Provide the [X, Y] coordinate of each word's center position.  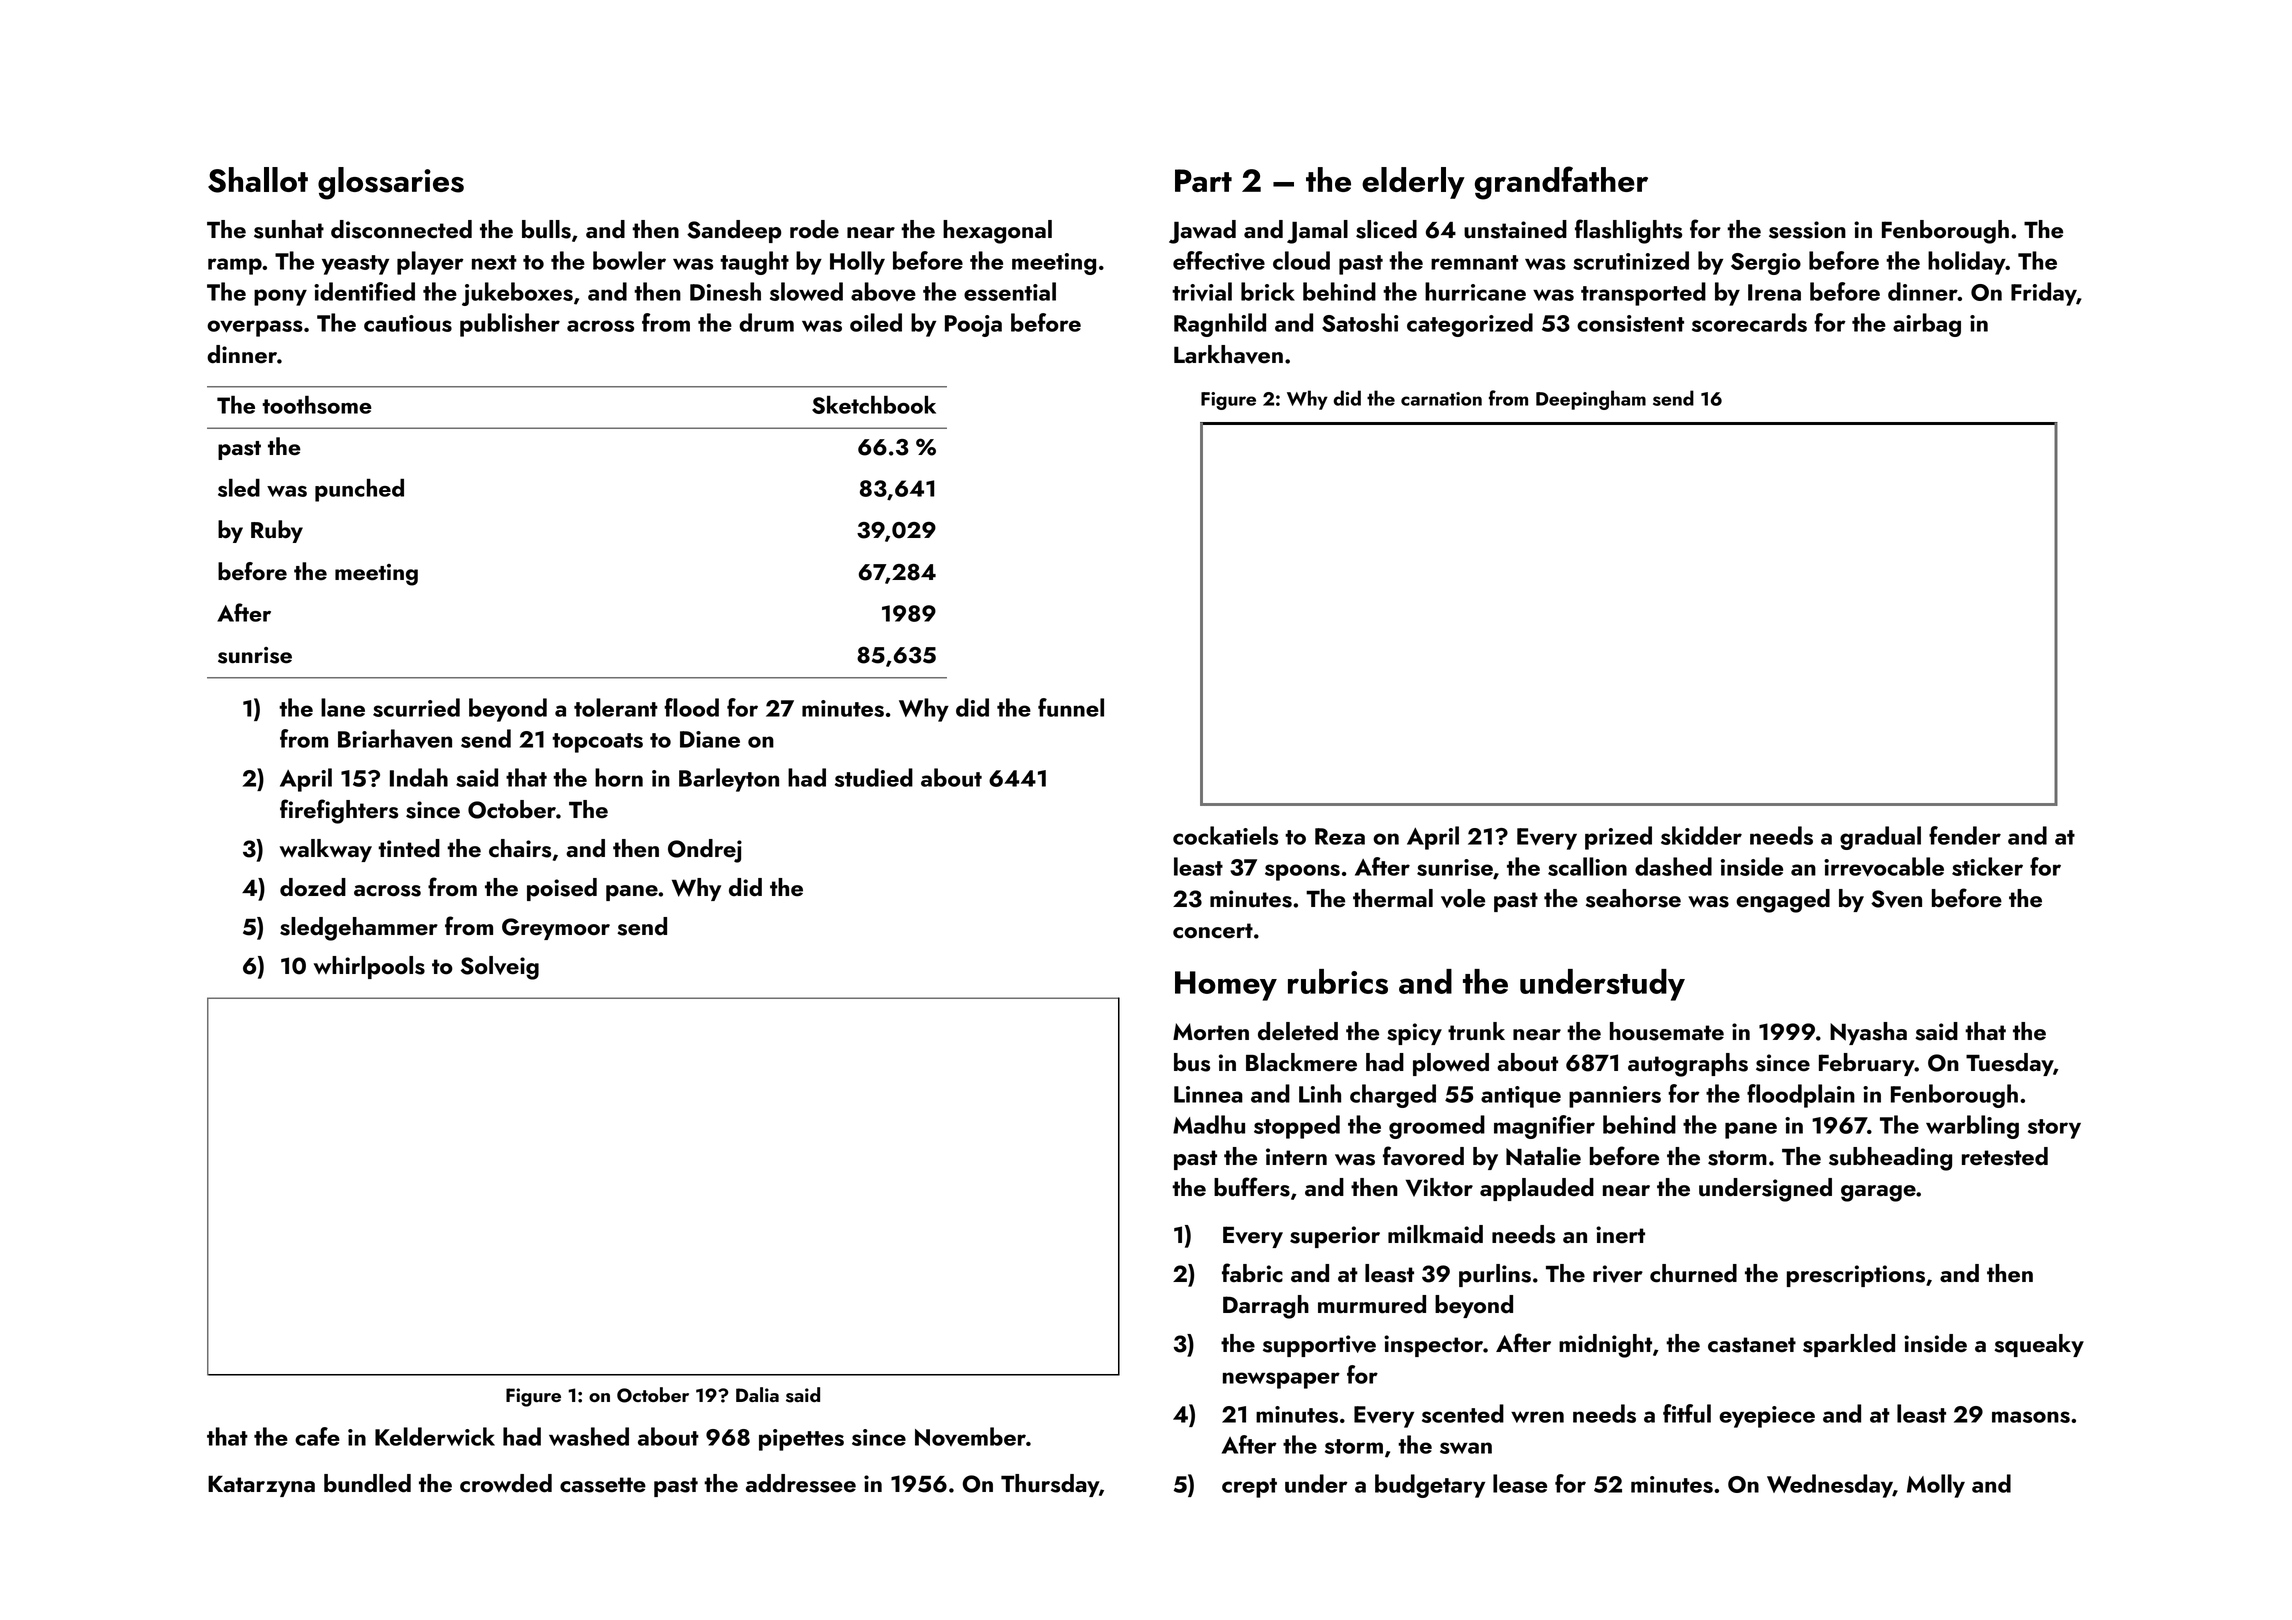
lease [1520, 1483]
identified [364, 291]
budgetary [1430, 1486]
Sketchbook [874, 405]
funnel [1071, 707]
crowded [506, 1483]
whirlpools [369, 967]
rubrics [1338, 981]
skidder [1701, 835]
